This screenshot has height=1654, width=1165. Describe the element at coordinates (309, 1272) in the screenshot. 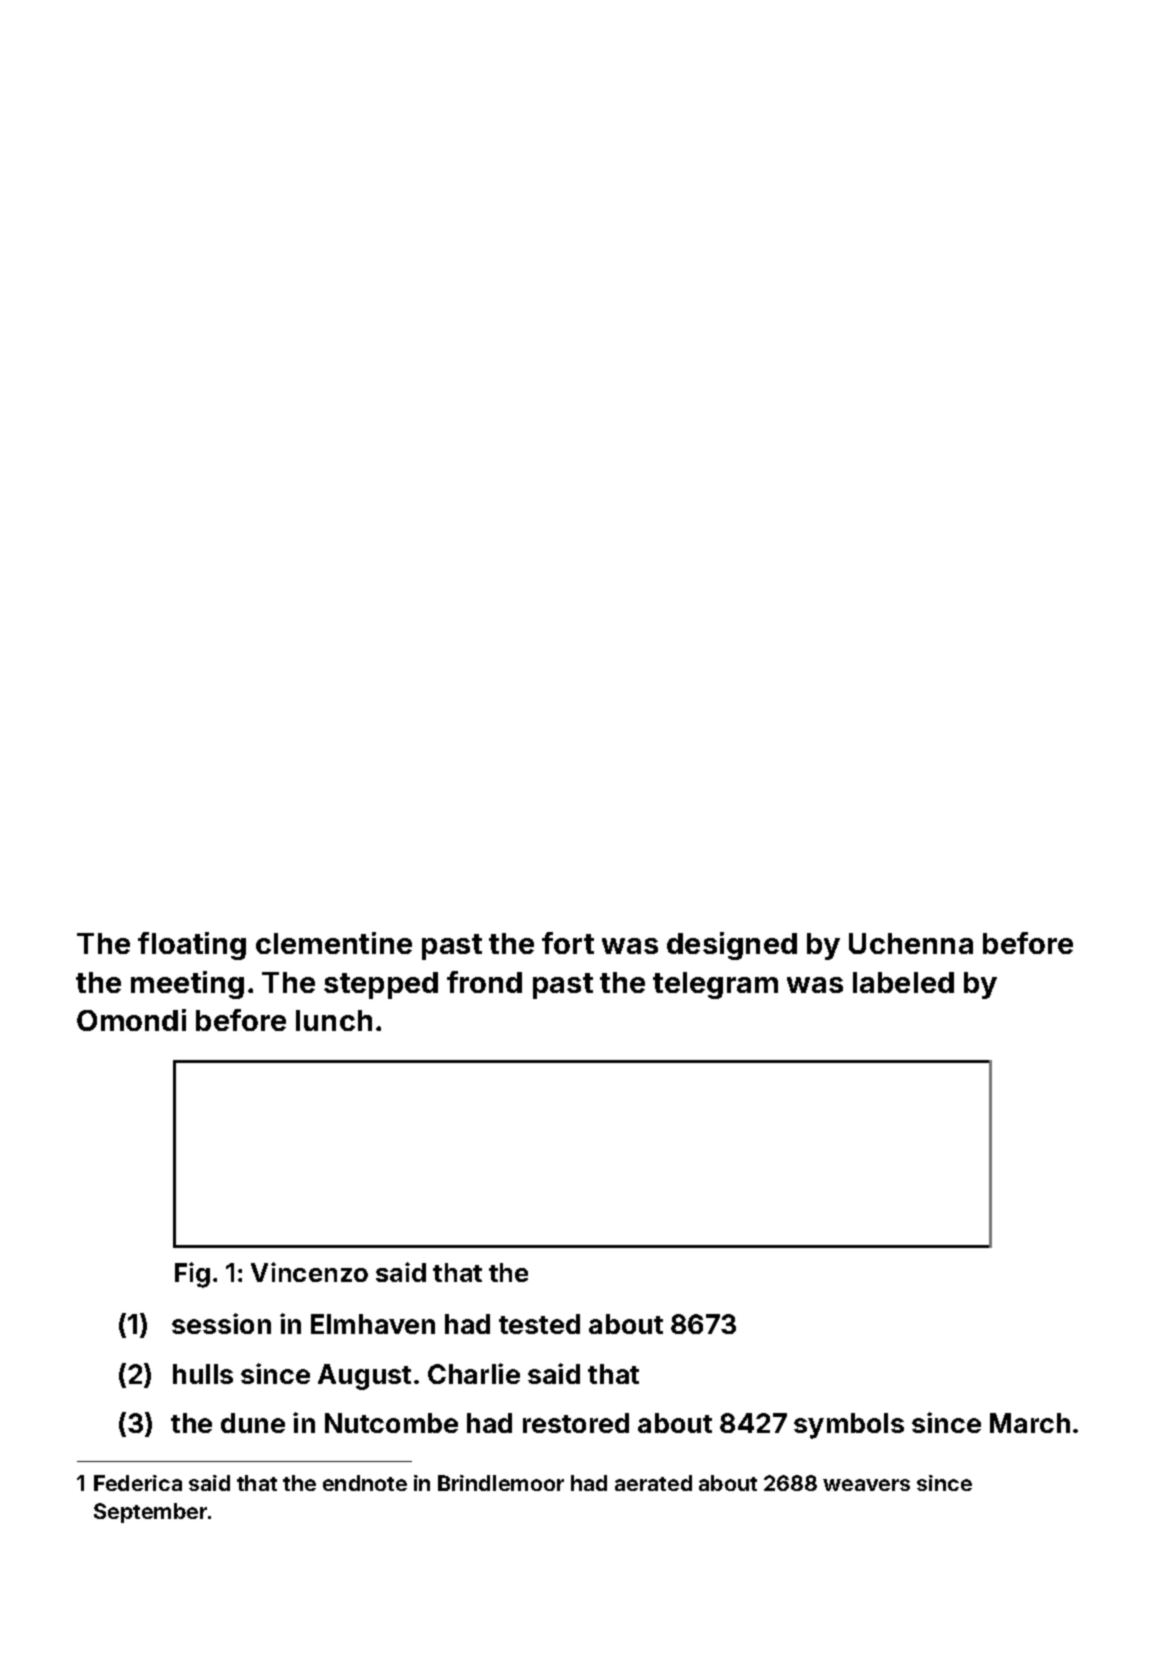

I see `Vincenzo` at that location.
